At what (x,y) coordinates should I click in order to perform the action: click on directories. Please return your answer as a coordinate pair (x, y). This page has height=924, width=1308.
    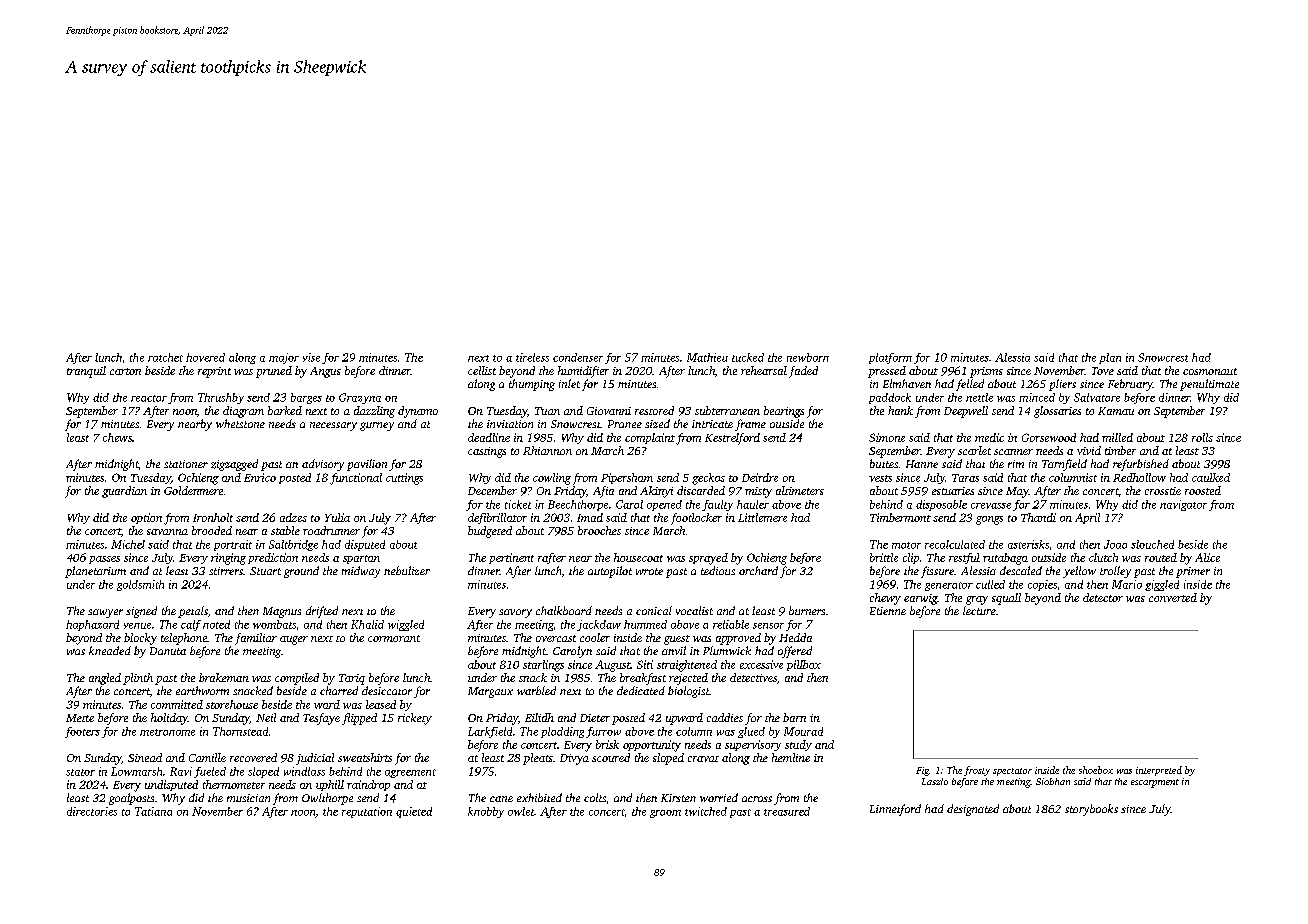
    Looking at the image, I should click on (92, 811).
